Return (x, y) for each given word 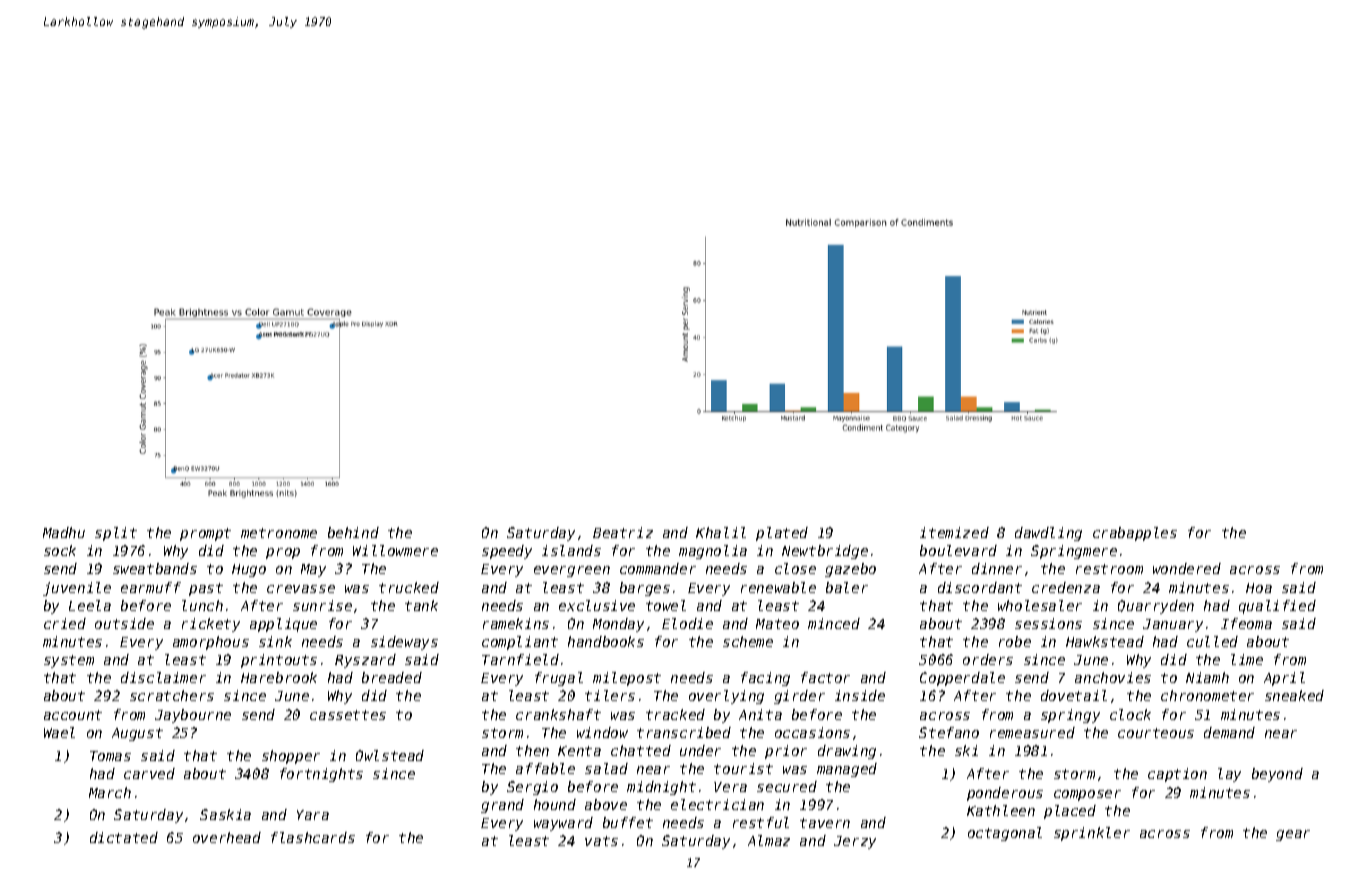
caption (1177, 775)
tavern (825, 823)
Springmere (1074, 552)
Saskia (225, 814)
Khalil (721, 532)
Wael (59, 732)
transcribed (684, 732)
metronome (279, 533)
